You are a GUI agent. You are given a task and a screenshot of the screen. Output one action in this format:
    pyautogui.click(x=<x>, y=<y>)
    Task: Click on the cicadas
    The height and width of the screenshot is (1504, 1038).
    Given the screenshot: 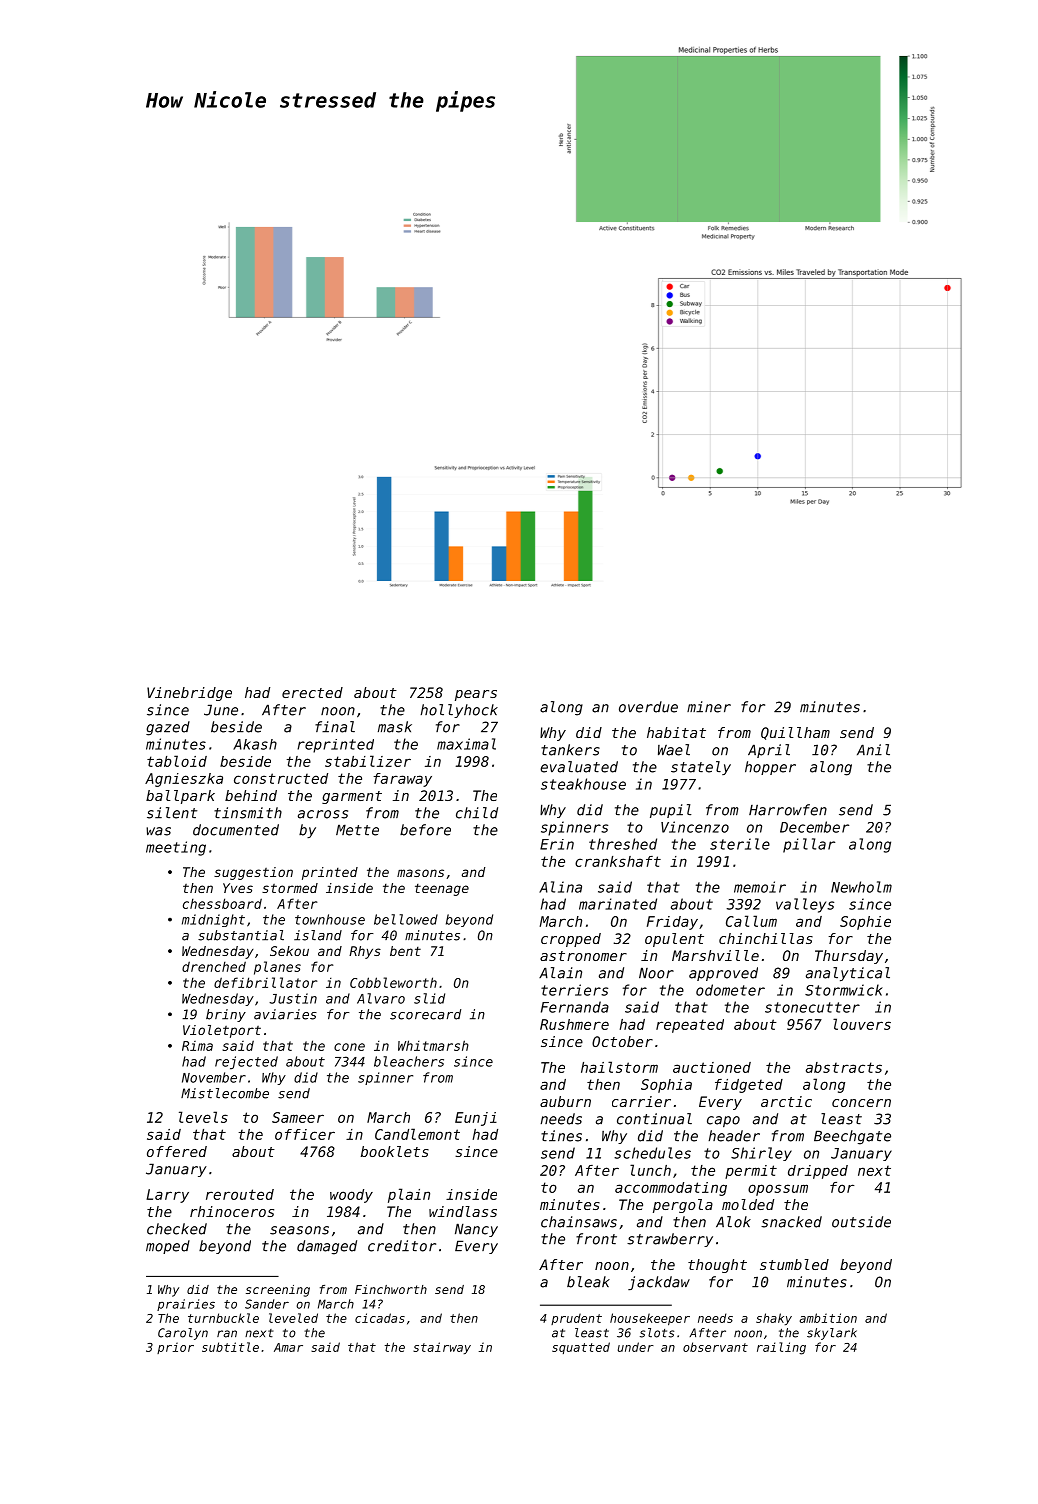 What is the action you would take?
    pyautogui.click(x=380, y=1318)
